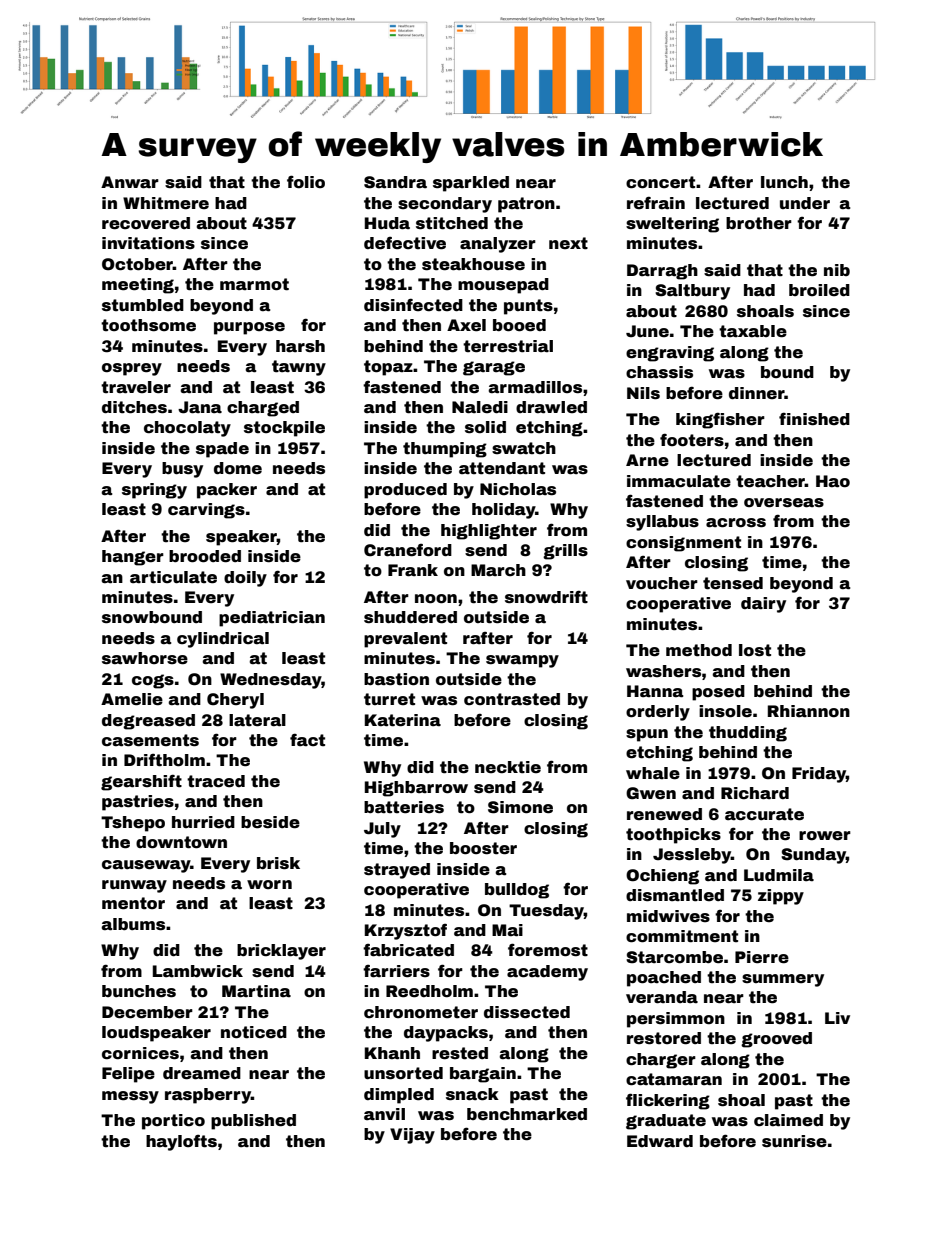 The width and height of the screenshot is (952, 1233). What do you see at coordinates (306, 182) in the screenshot?
I see `folio` at bounding box center [306, 182].
